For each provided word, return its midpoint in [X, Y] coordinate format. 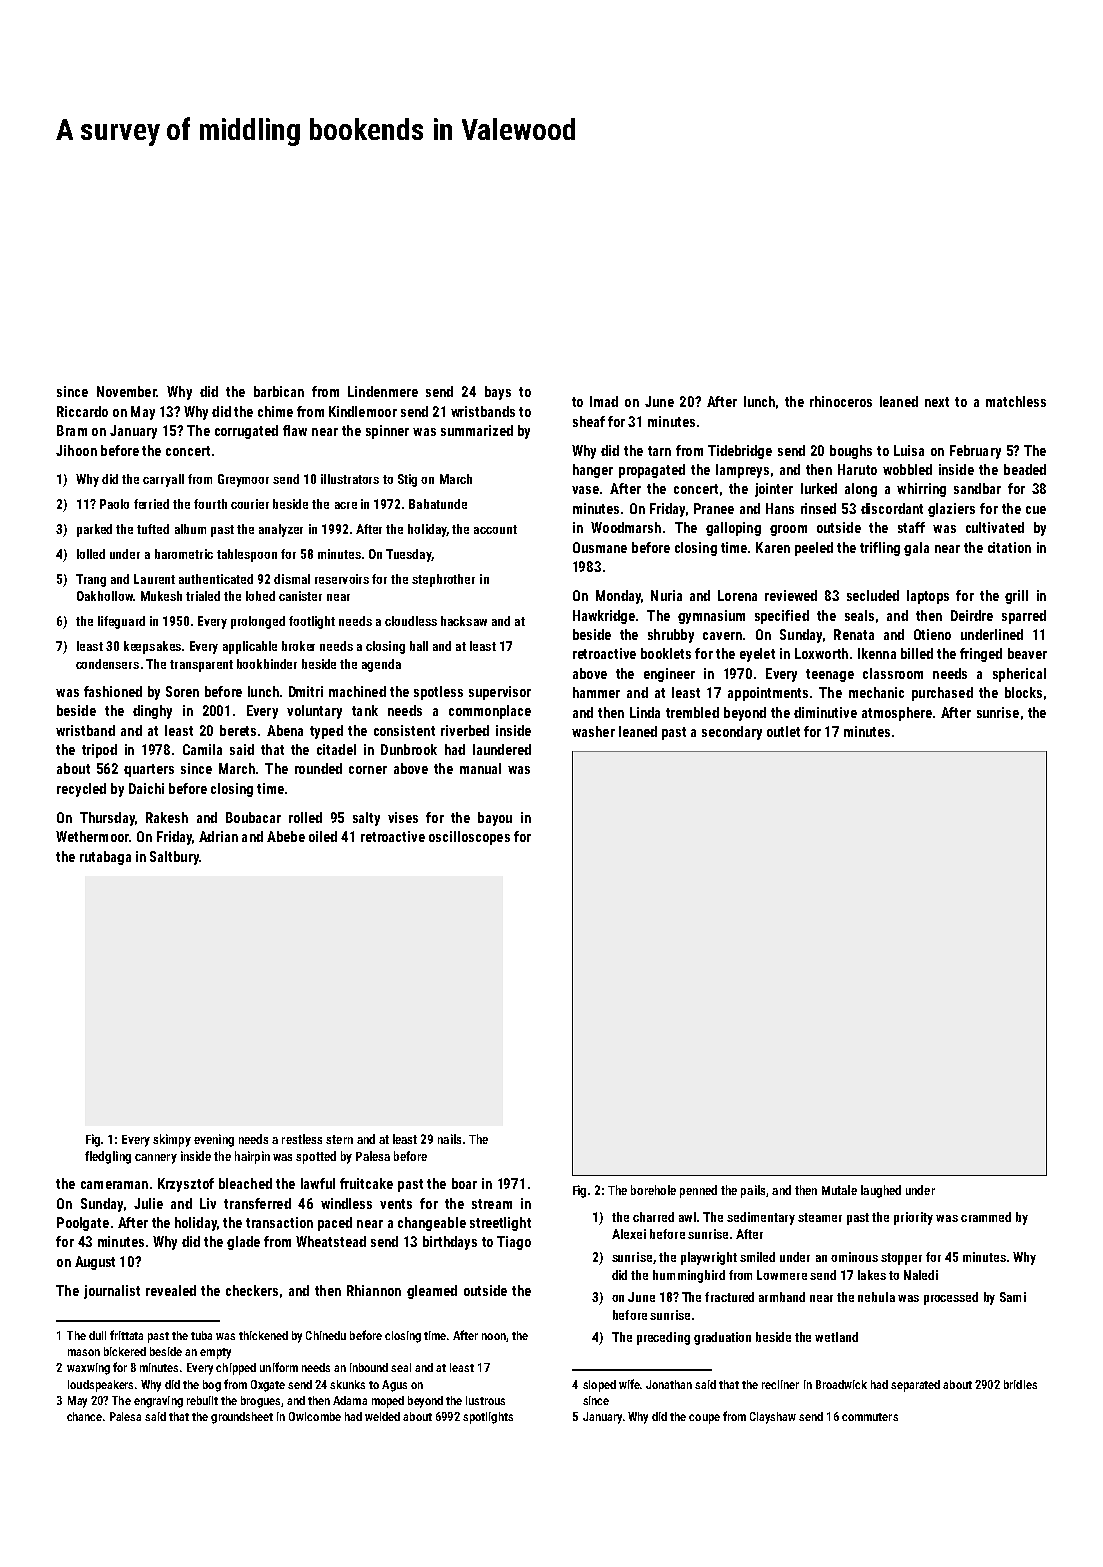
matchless [1016, 401]
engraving [158, 1402]
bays [498, 393]
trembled [692, 712]
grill [1016, 597]
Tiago [514, 1243]
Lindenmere [383, 391]
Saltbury [174, 858]
